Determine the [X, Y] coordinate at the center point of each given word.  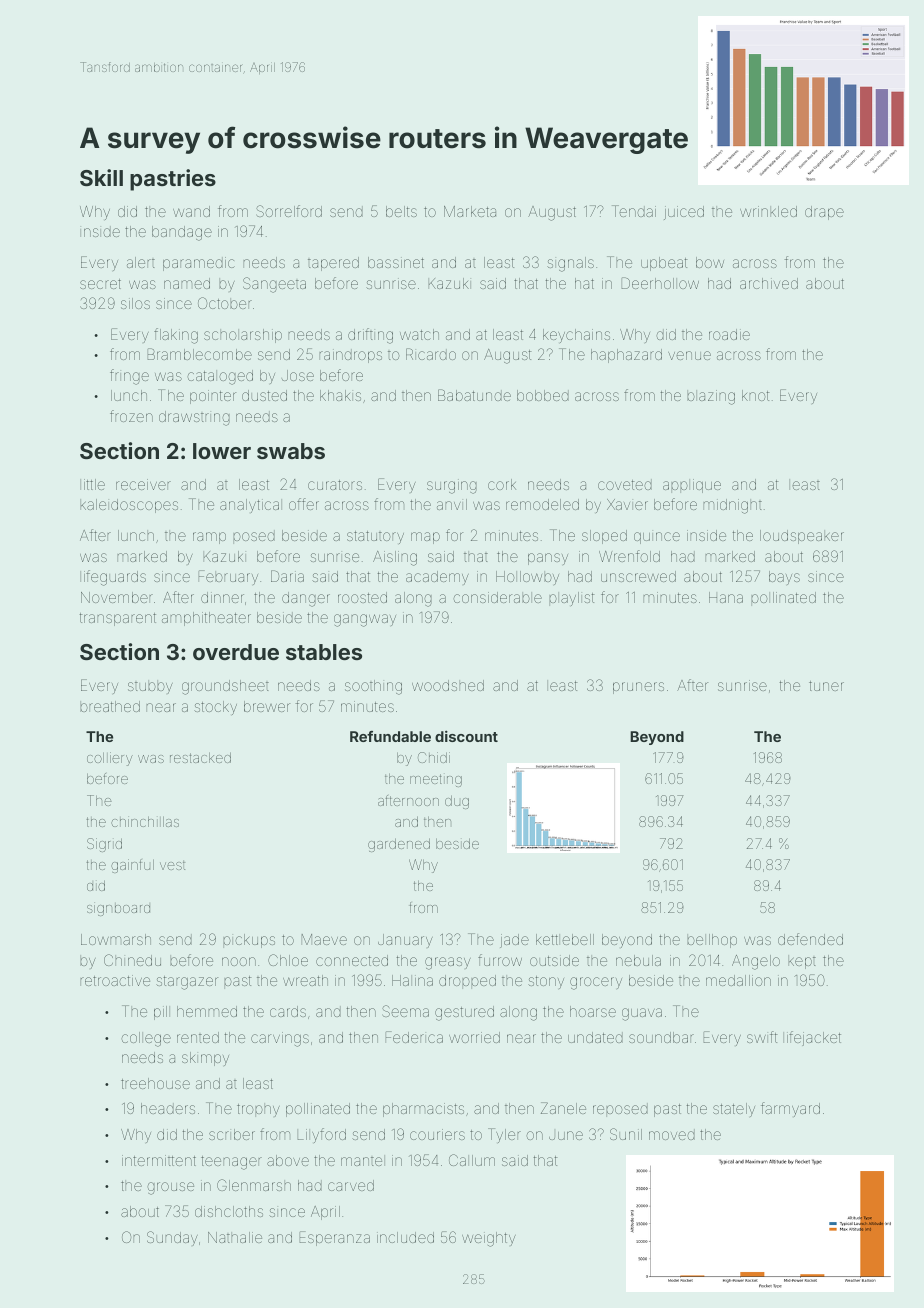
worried [474, 1037]
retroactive [115, 980]
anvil [452, 504]
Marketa [470, 211]
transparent [118, 619]
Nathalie [235, 1237]
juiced [684, 213]
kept [802, 962]
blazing [711, 397]
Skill [101, 177]
